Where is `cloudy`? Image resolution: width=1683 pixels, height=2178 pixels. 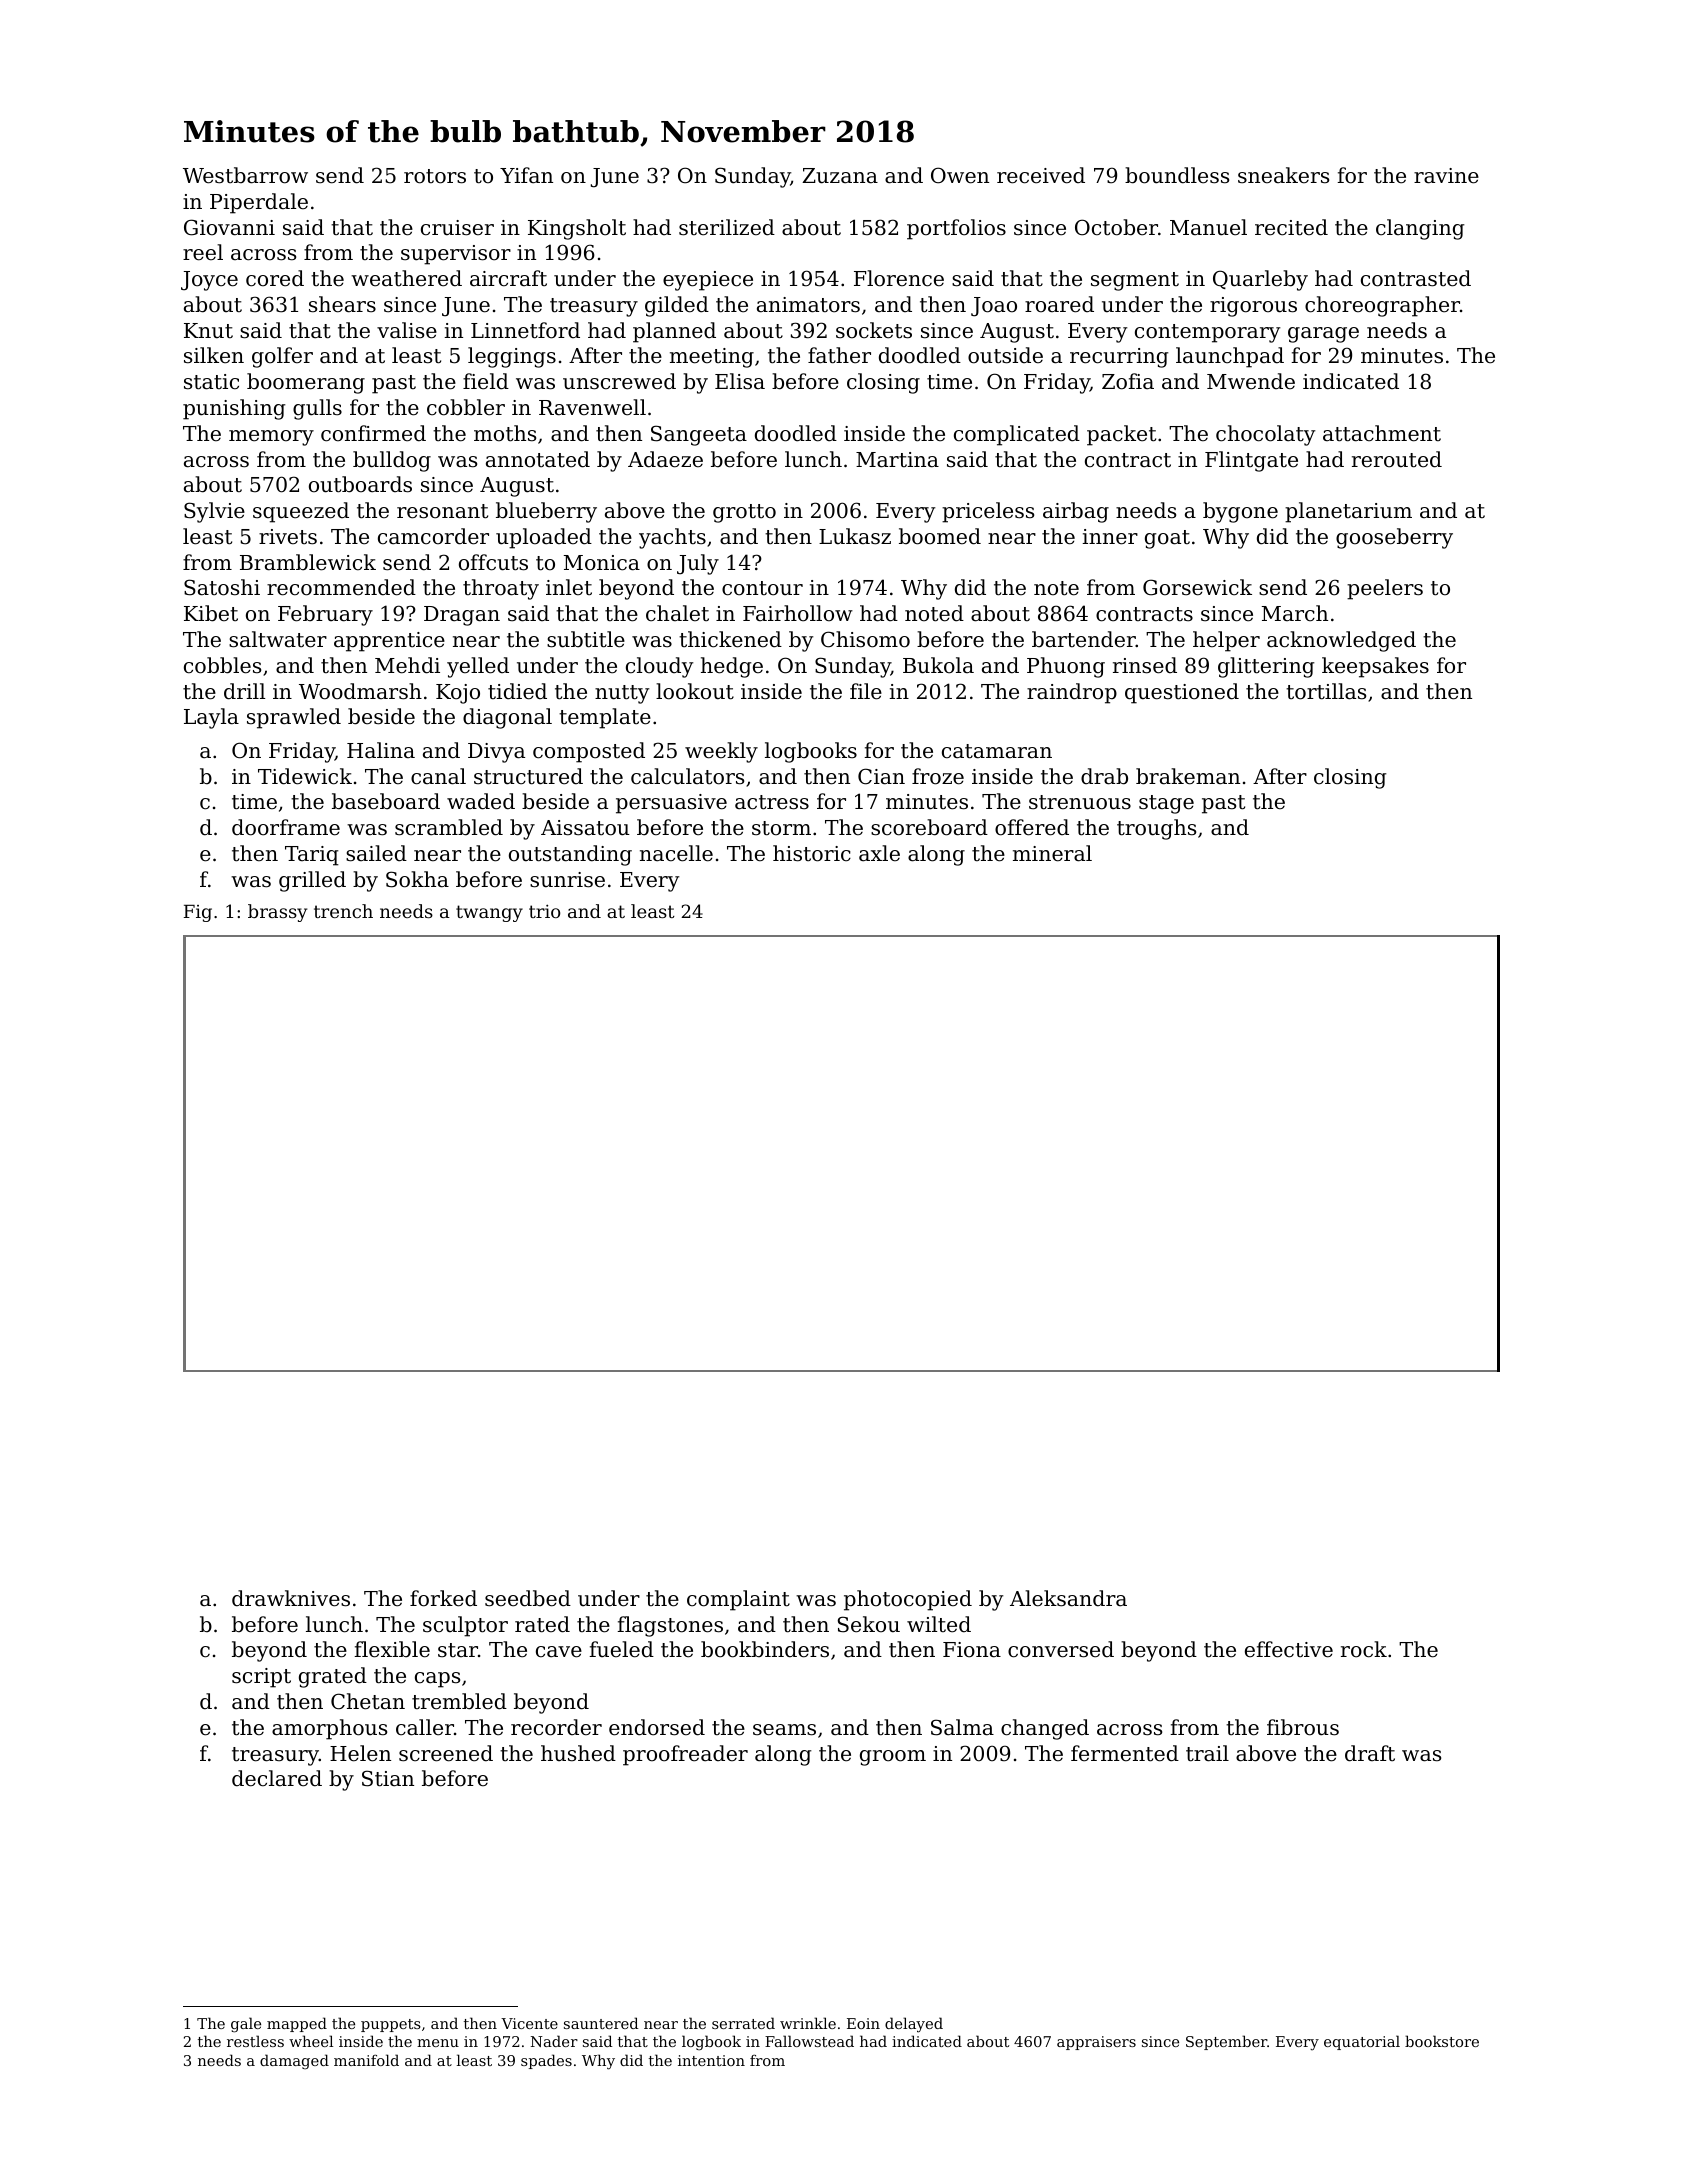 cloudy is located at coordinates (659, 667).
